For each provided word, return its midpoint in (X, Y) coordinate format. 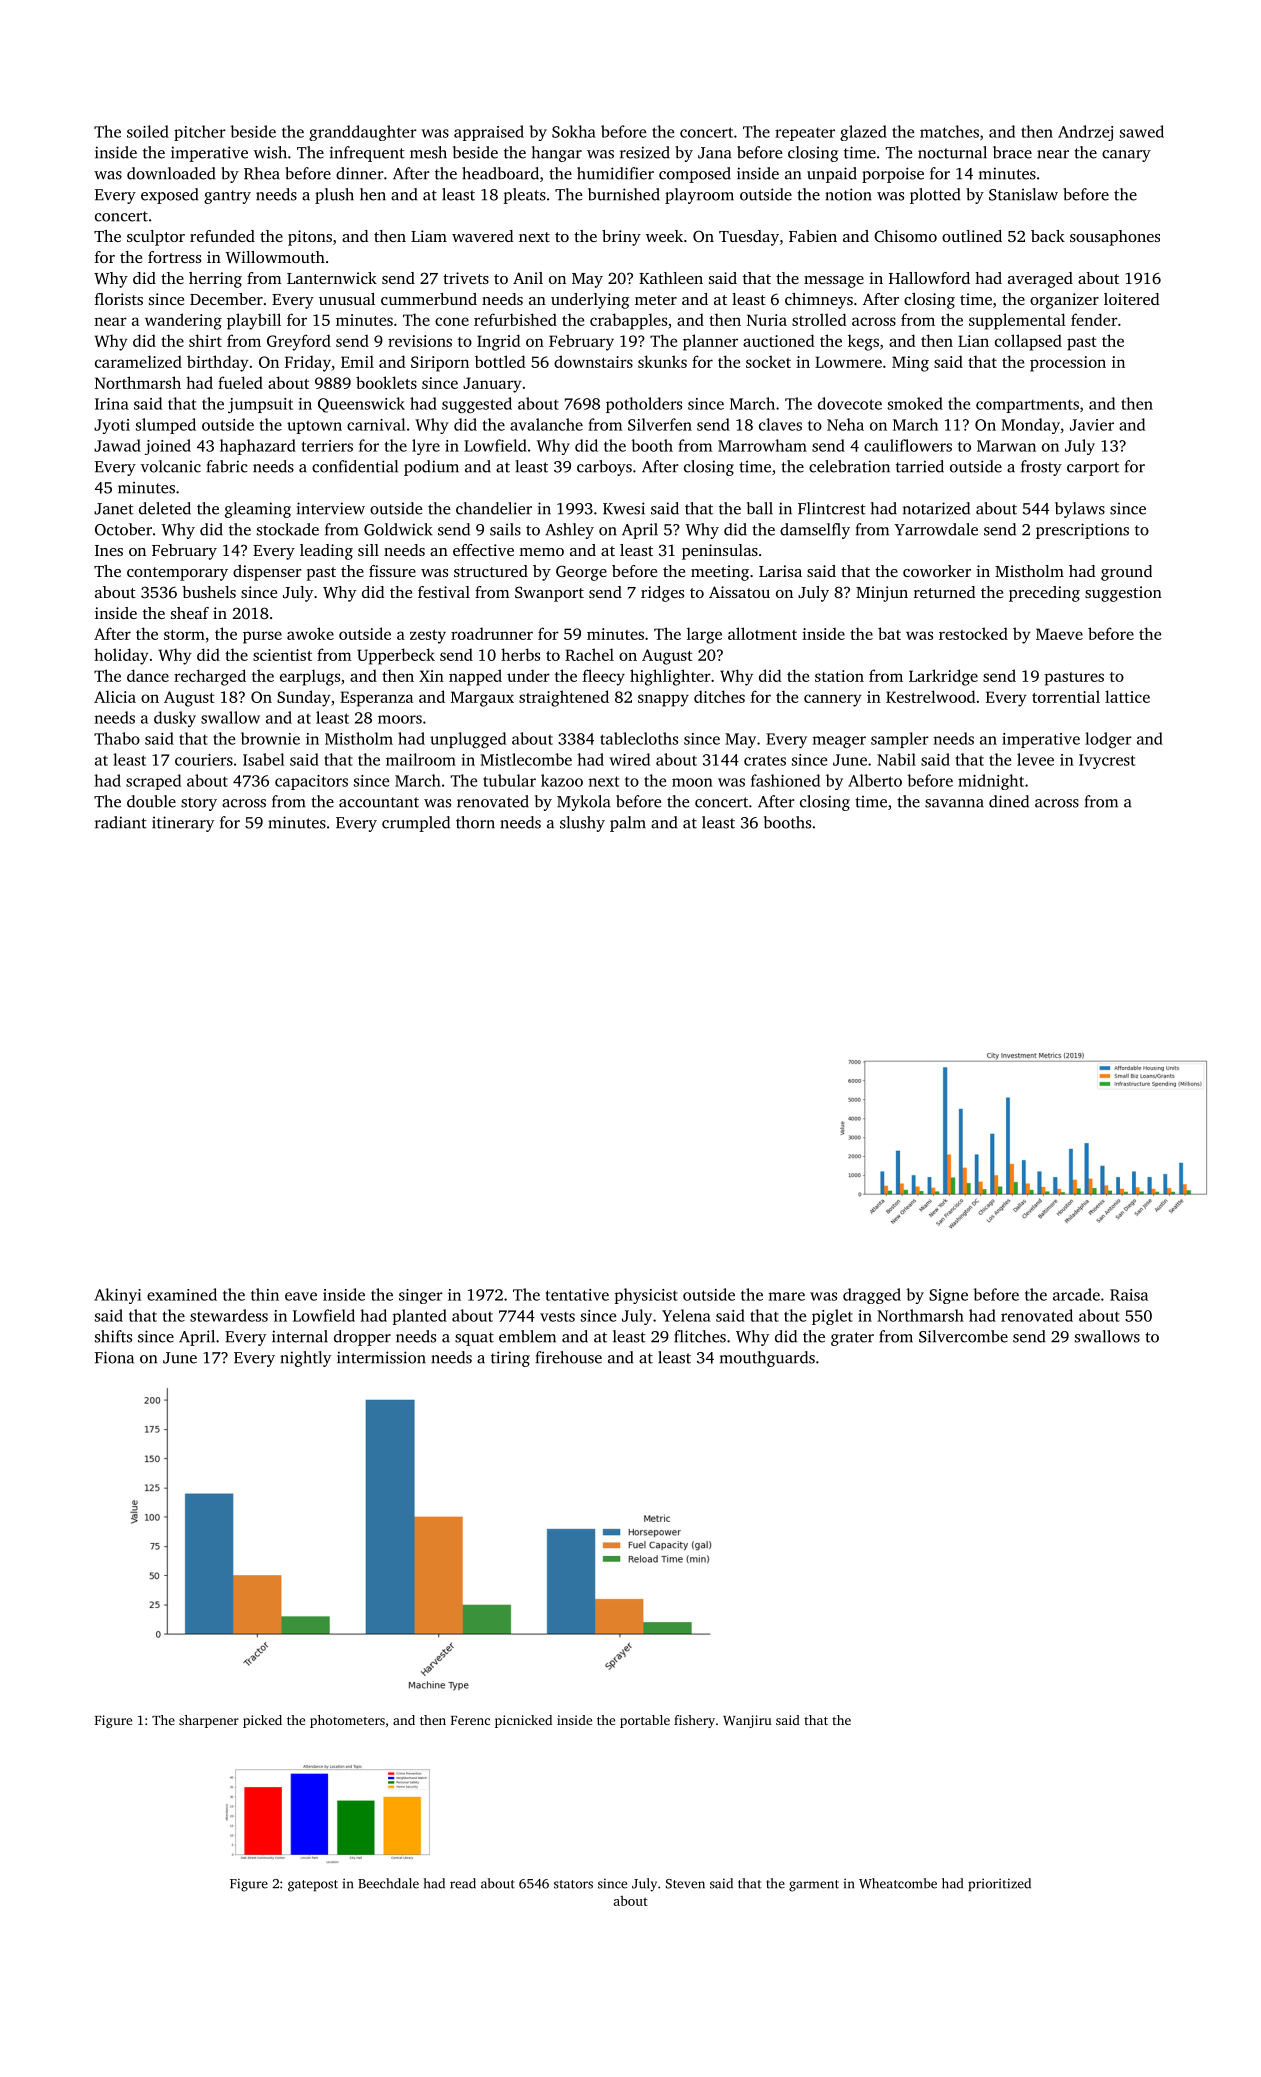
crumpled (416, 824)
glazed (863, 133)
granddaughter (363, 133)
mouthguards (767, 1359)
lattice (1127, 696)
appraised (489, 133)
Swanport (549, 594)
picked (262, 1721)
